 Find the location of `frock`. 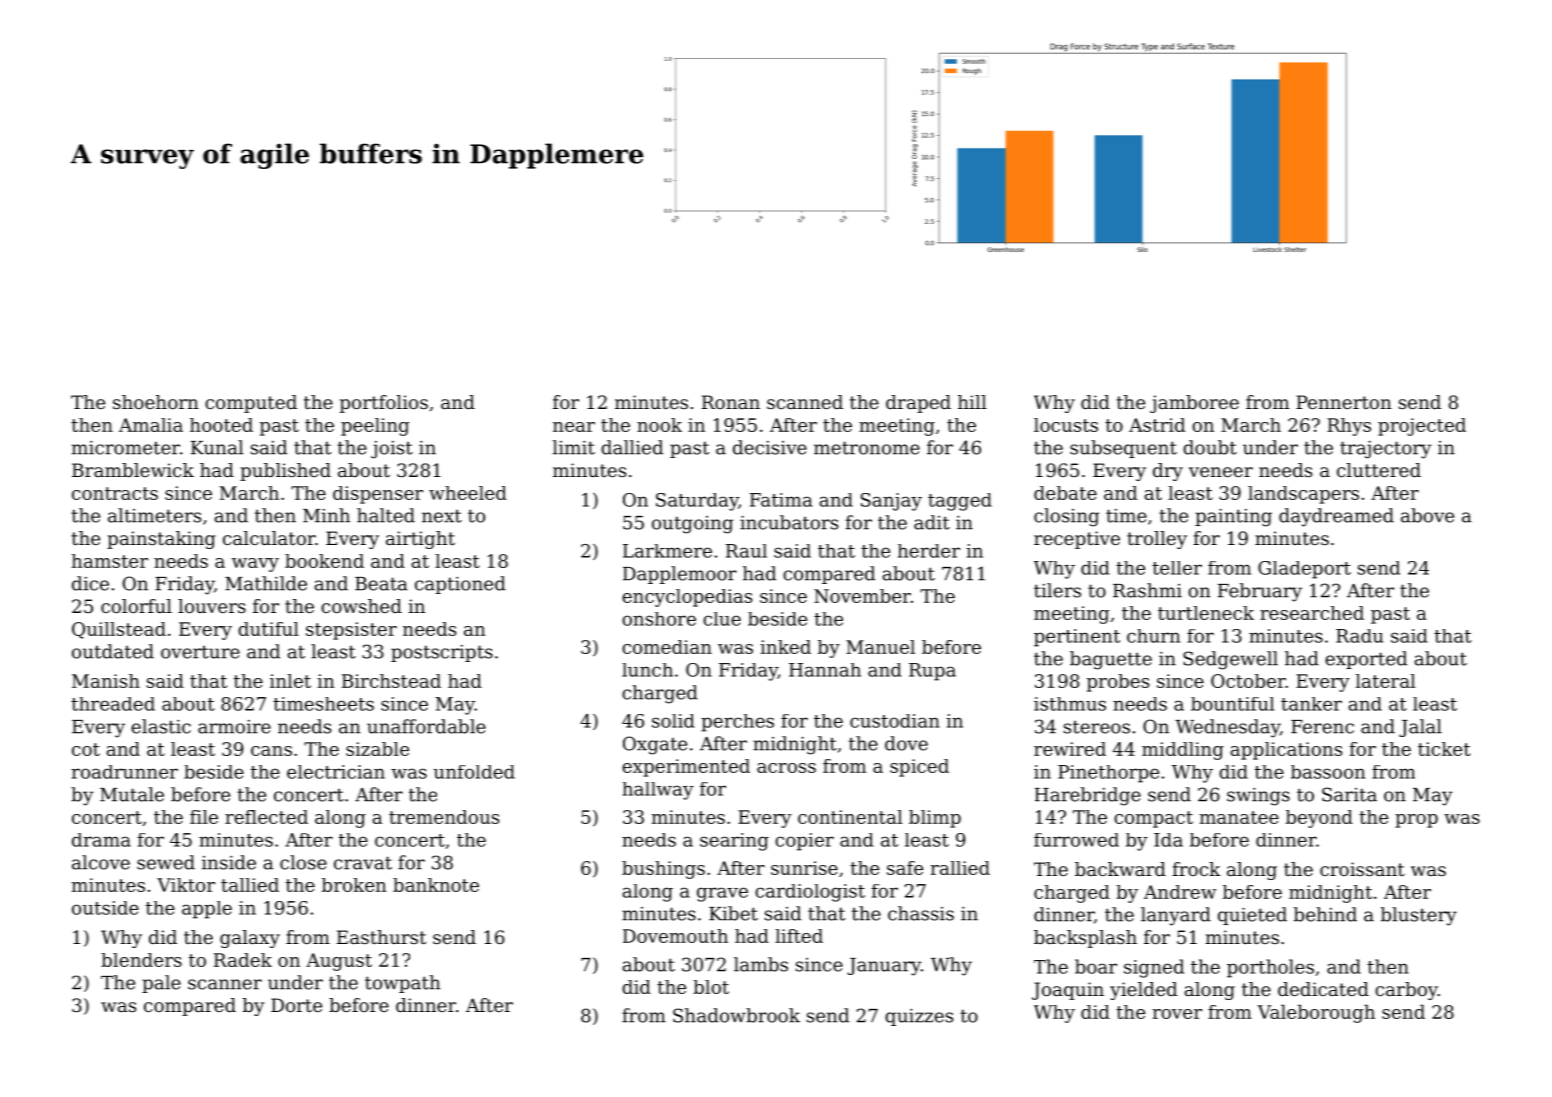

frock is located at coordinates (1196, 869).
